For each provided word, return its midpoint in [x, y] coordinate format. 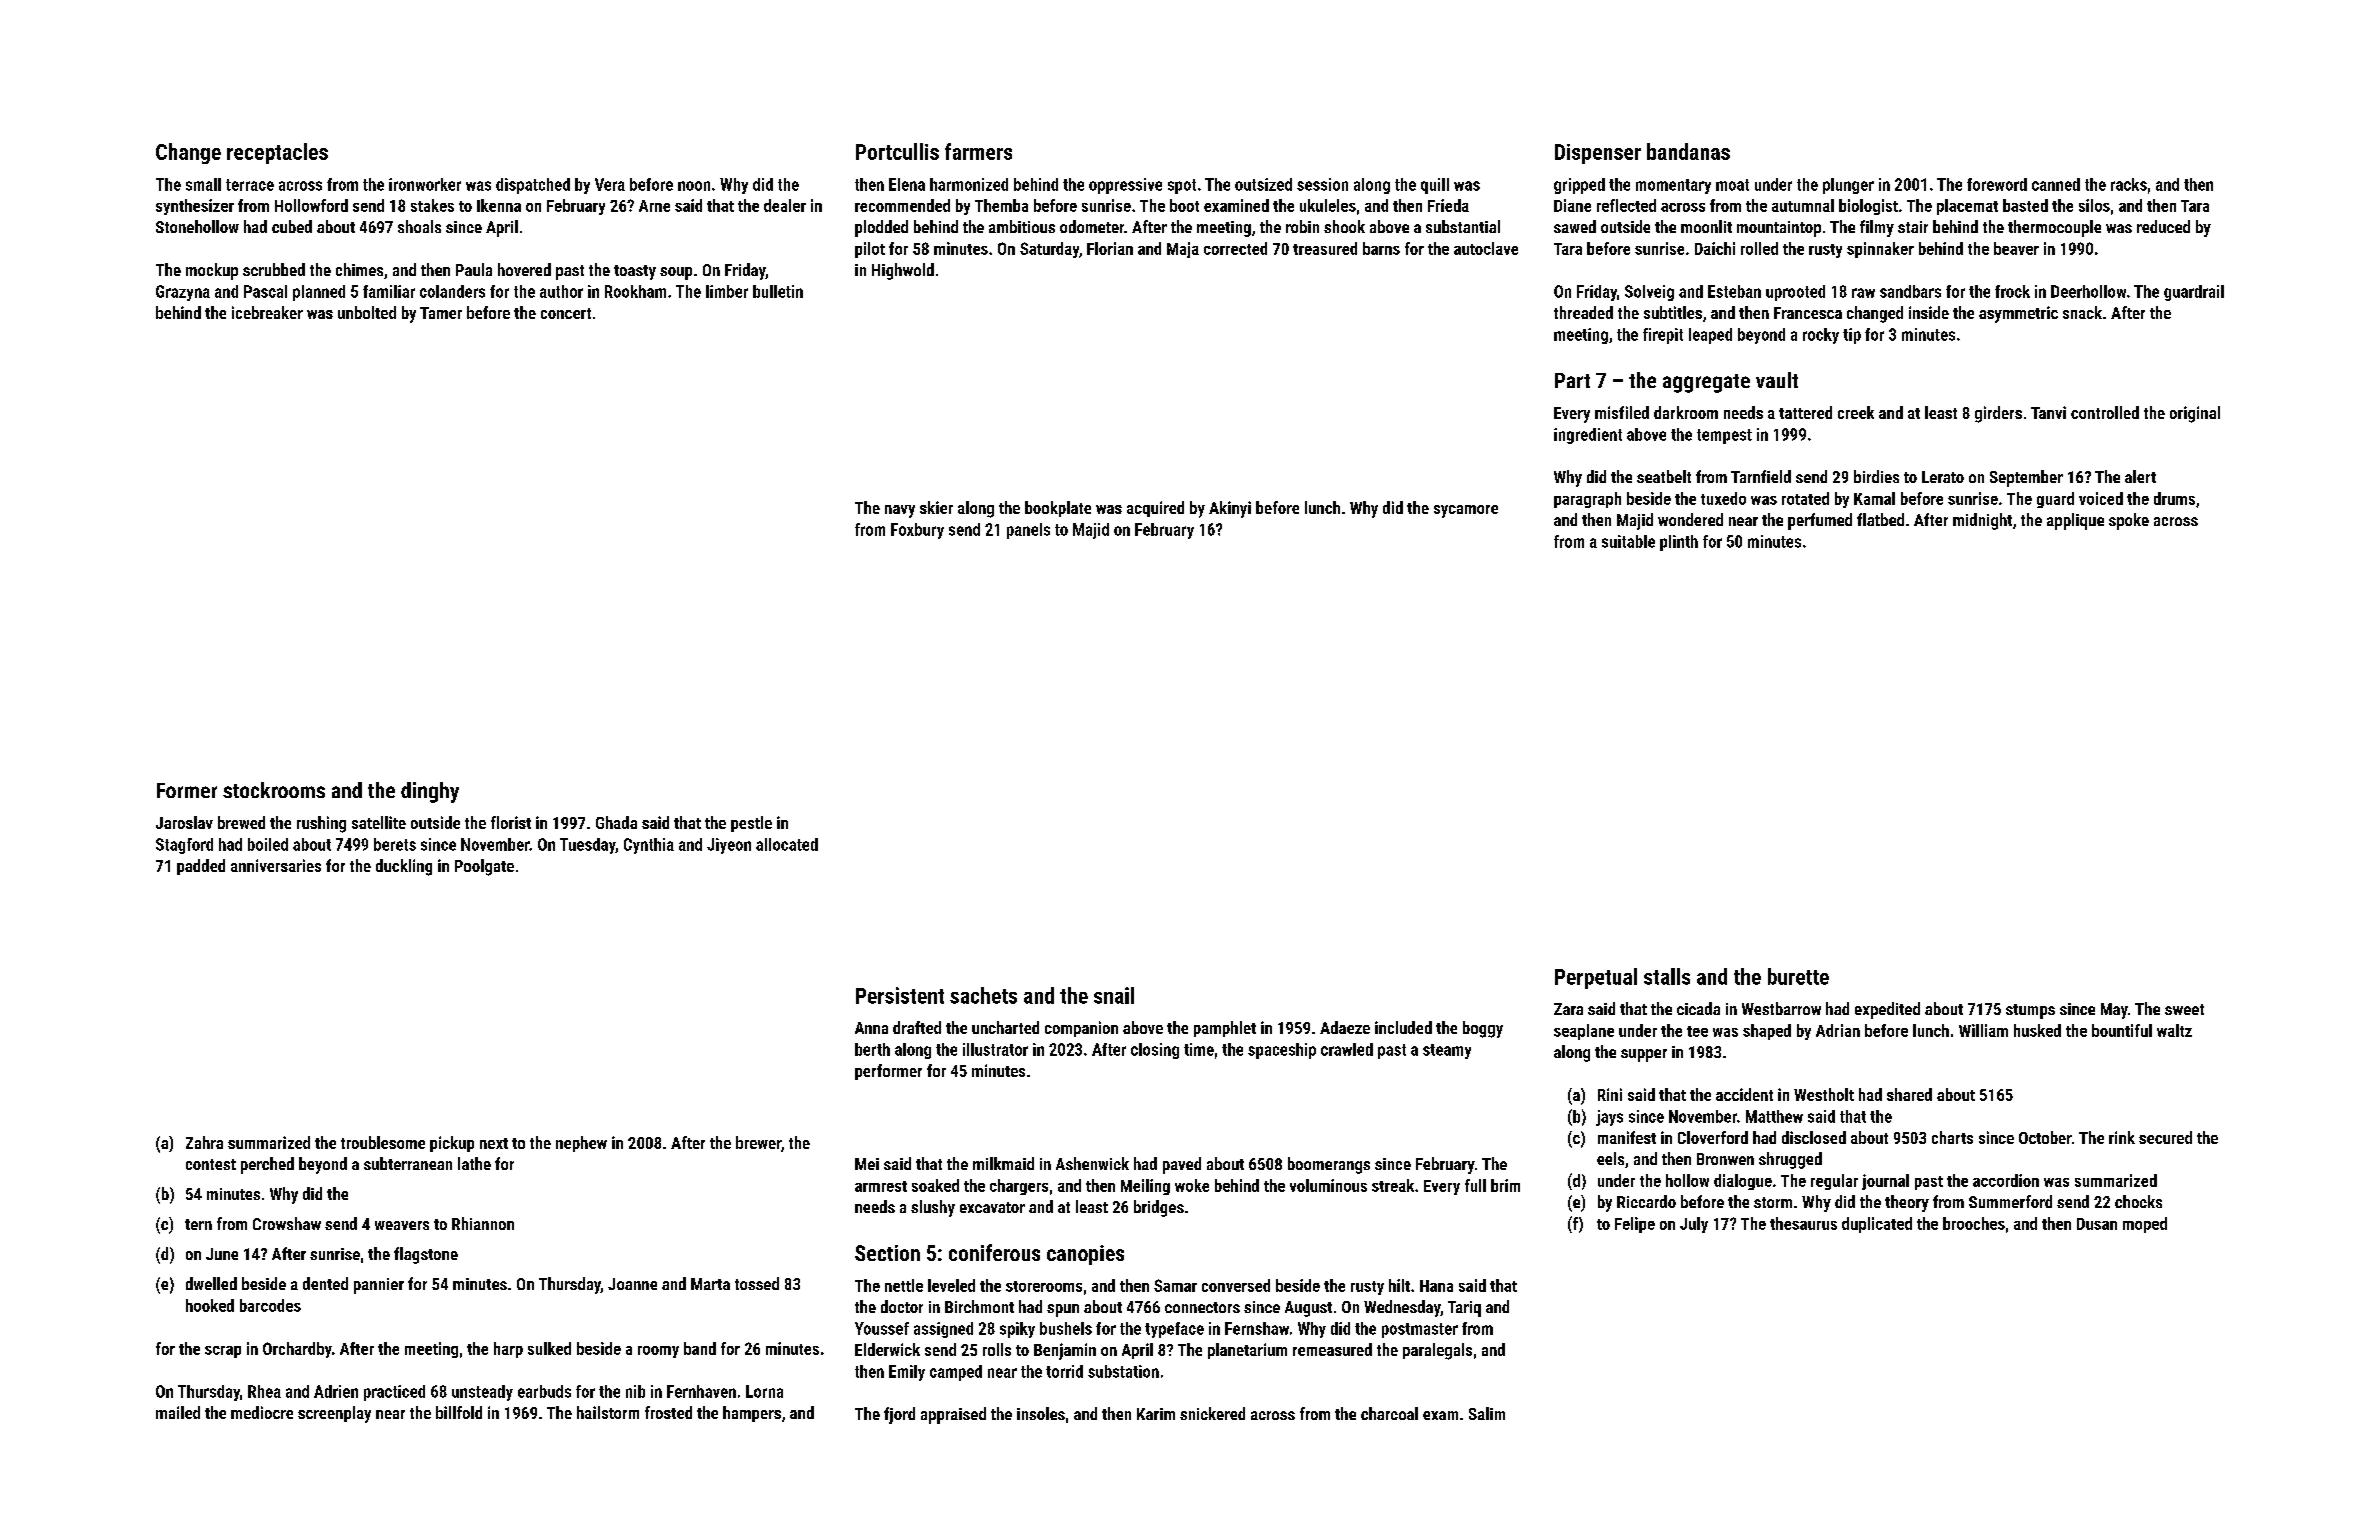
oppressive [1125, 186]
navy [900, 511]
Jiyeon [729, 846]
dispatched [533, 186]
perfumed [1820, 521]
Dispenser [1598, 154]
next [494, 1143]
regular [1834, 1182]
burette [1798, 976]
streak [1393, 1185]
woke [1192, 1185]
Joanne [632, 1284]
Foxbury [917, 531]
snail [1114, 995]
